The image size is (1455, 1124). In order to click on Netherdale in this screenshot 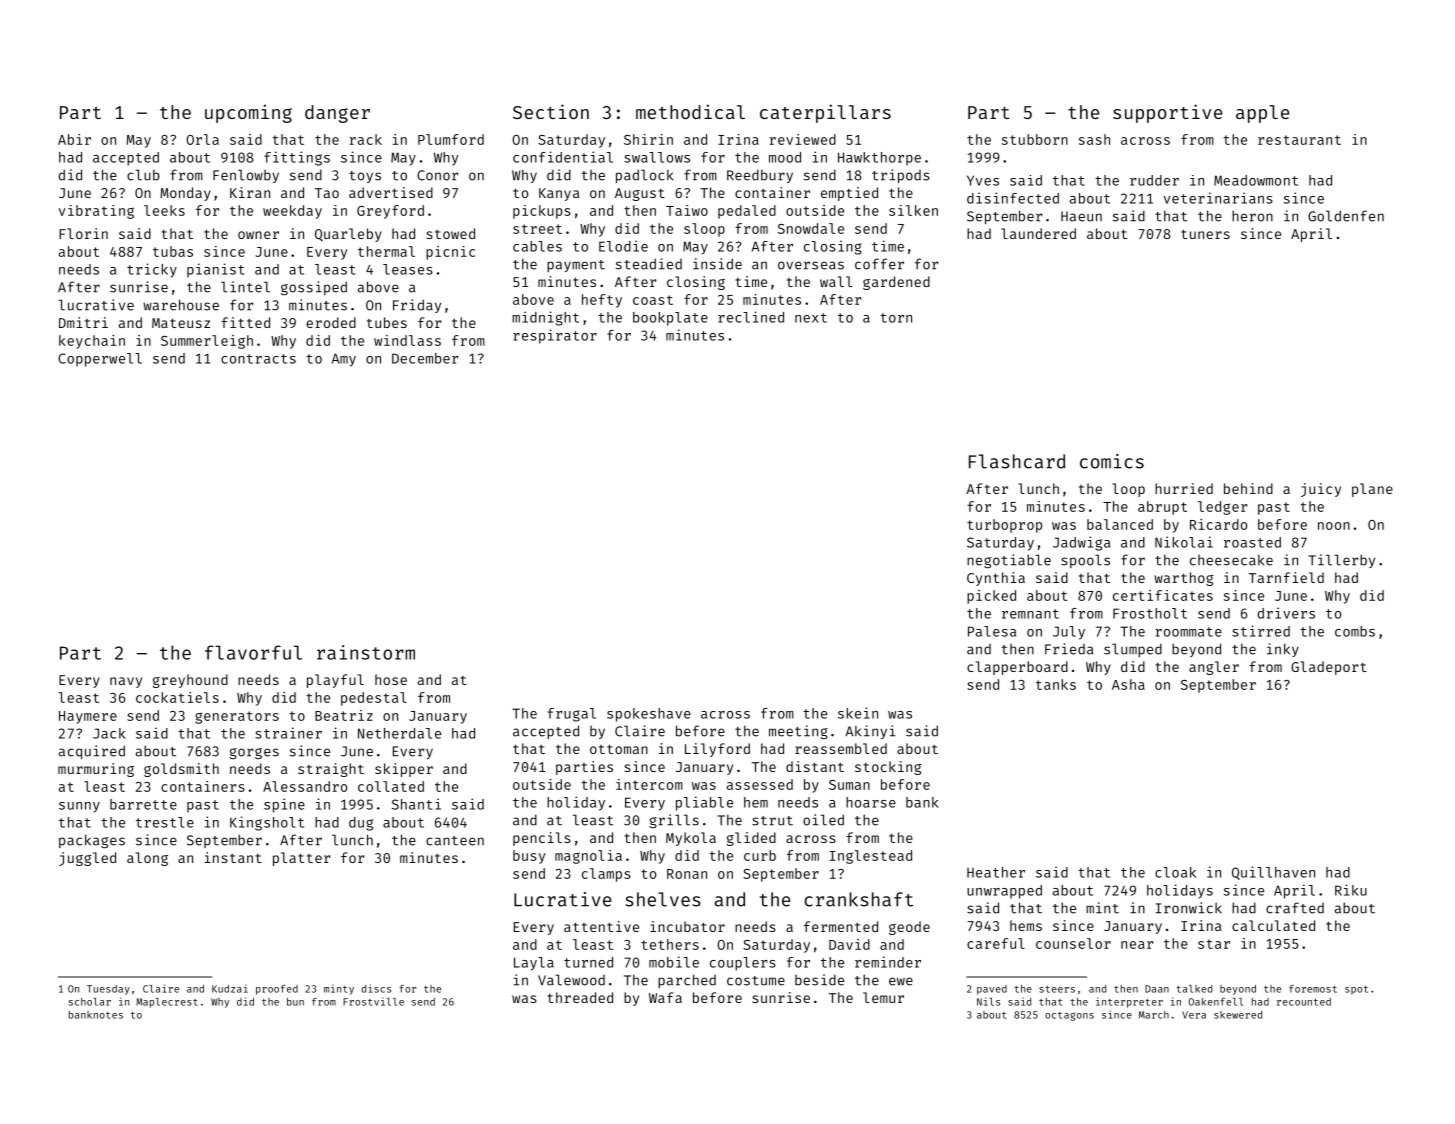, I will do `click(399, 733)`.
